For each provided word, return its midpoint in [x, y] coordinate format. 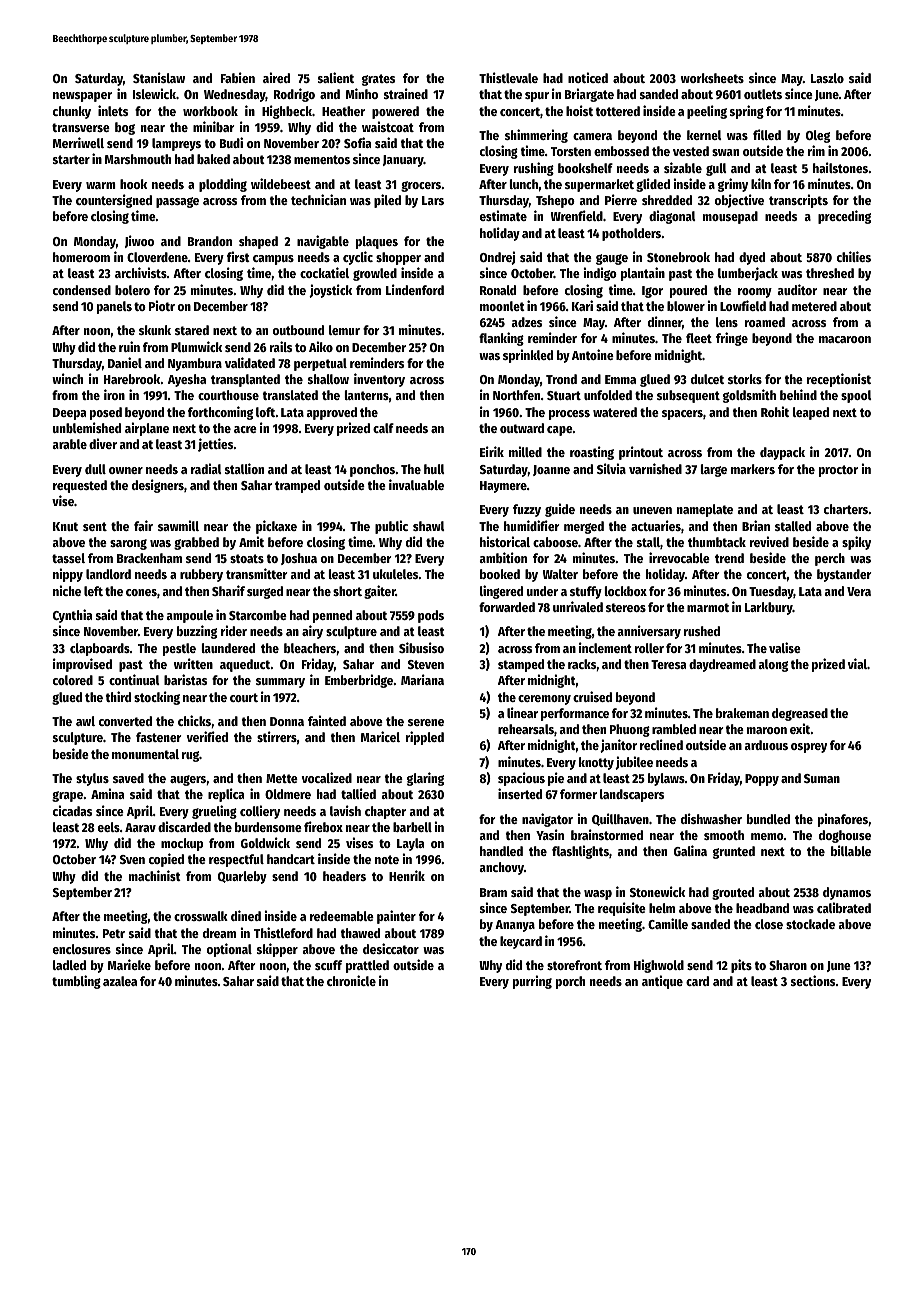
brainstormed [607, 834]
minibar [214, 126]
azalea [120, 981]
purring [532, 982]
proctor [838, 471]
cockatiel [324, 272]
